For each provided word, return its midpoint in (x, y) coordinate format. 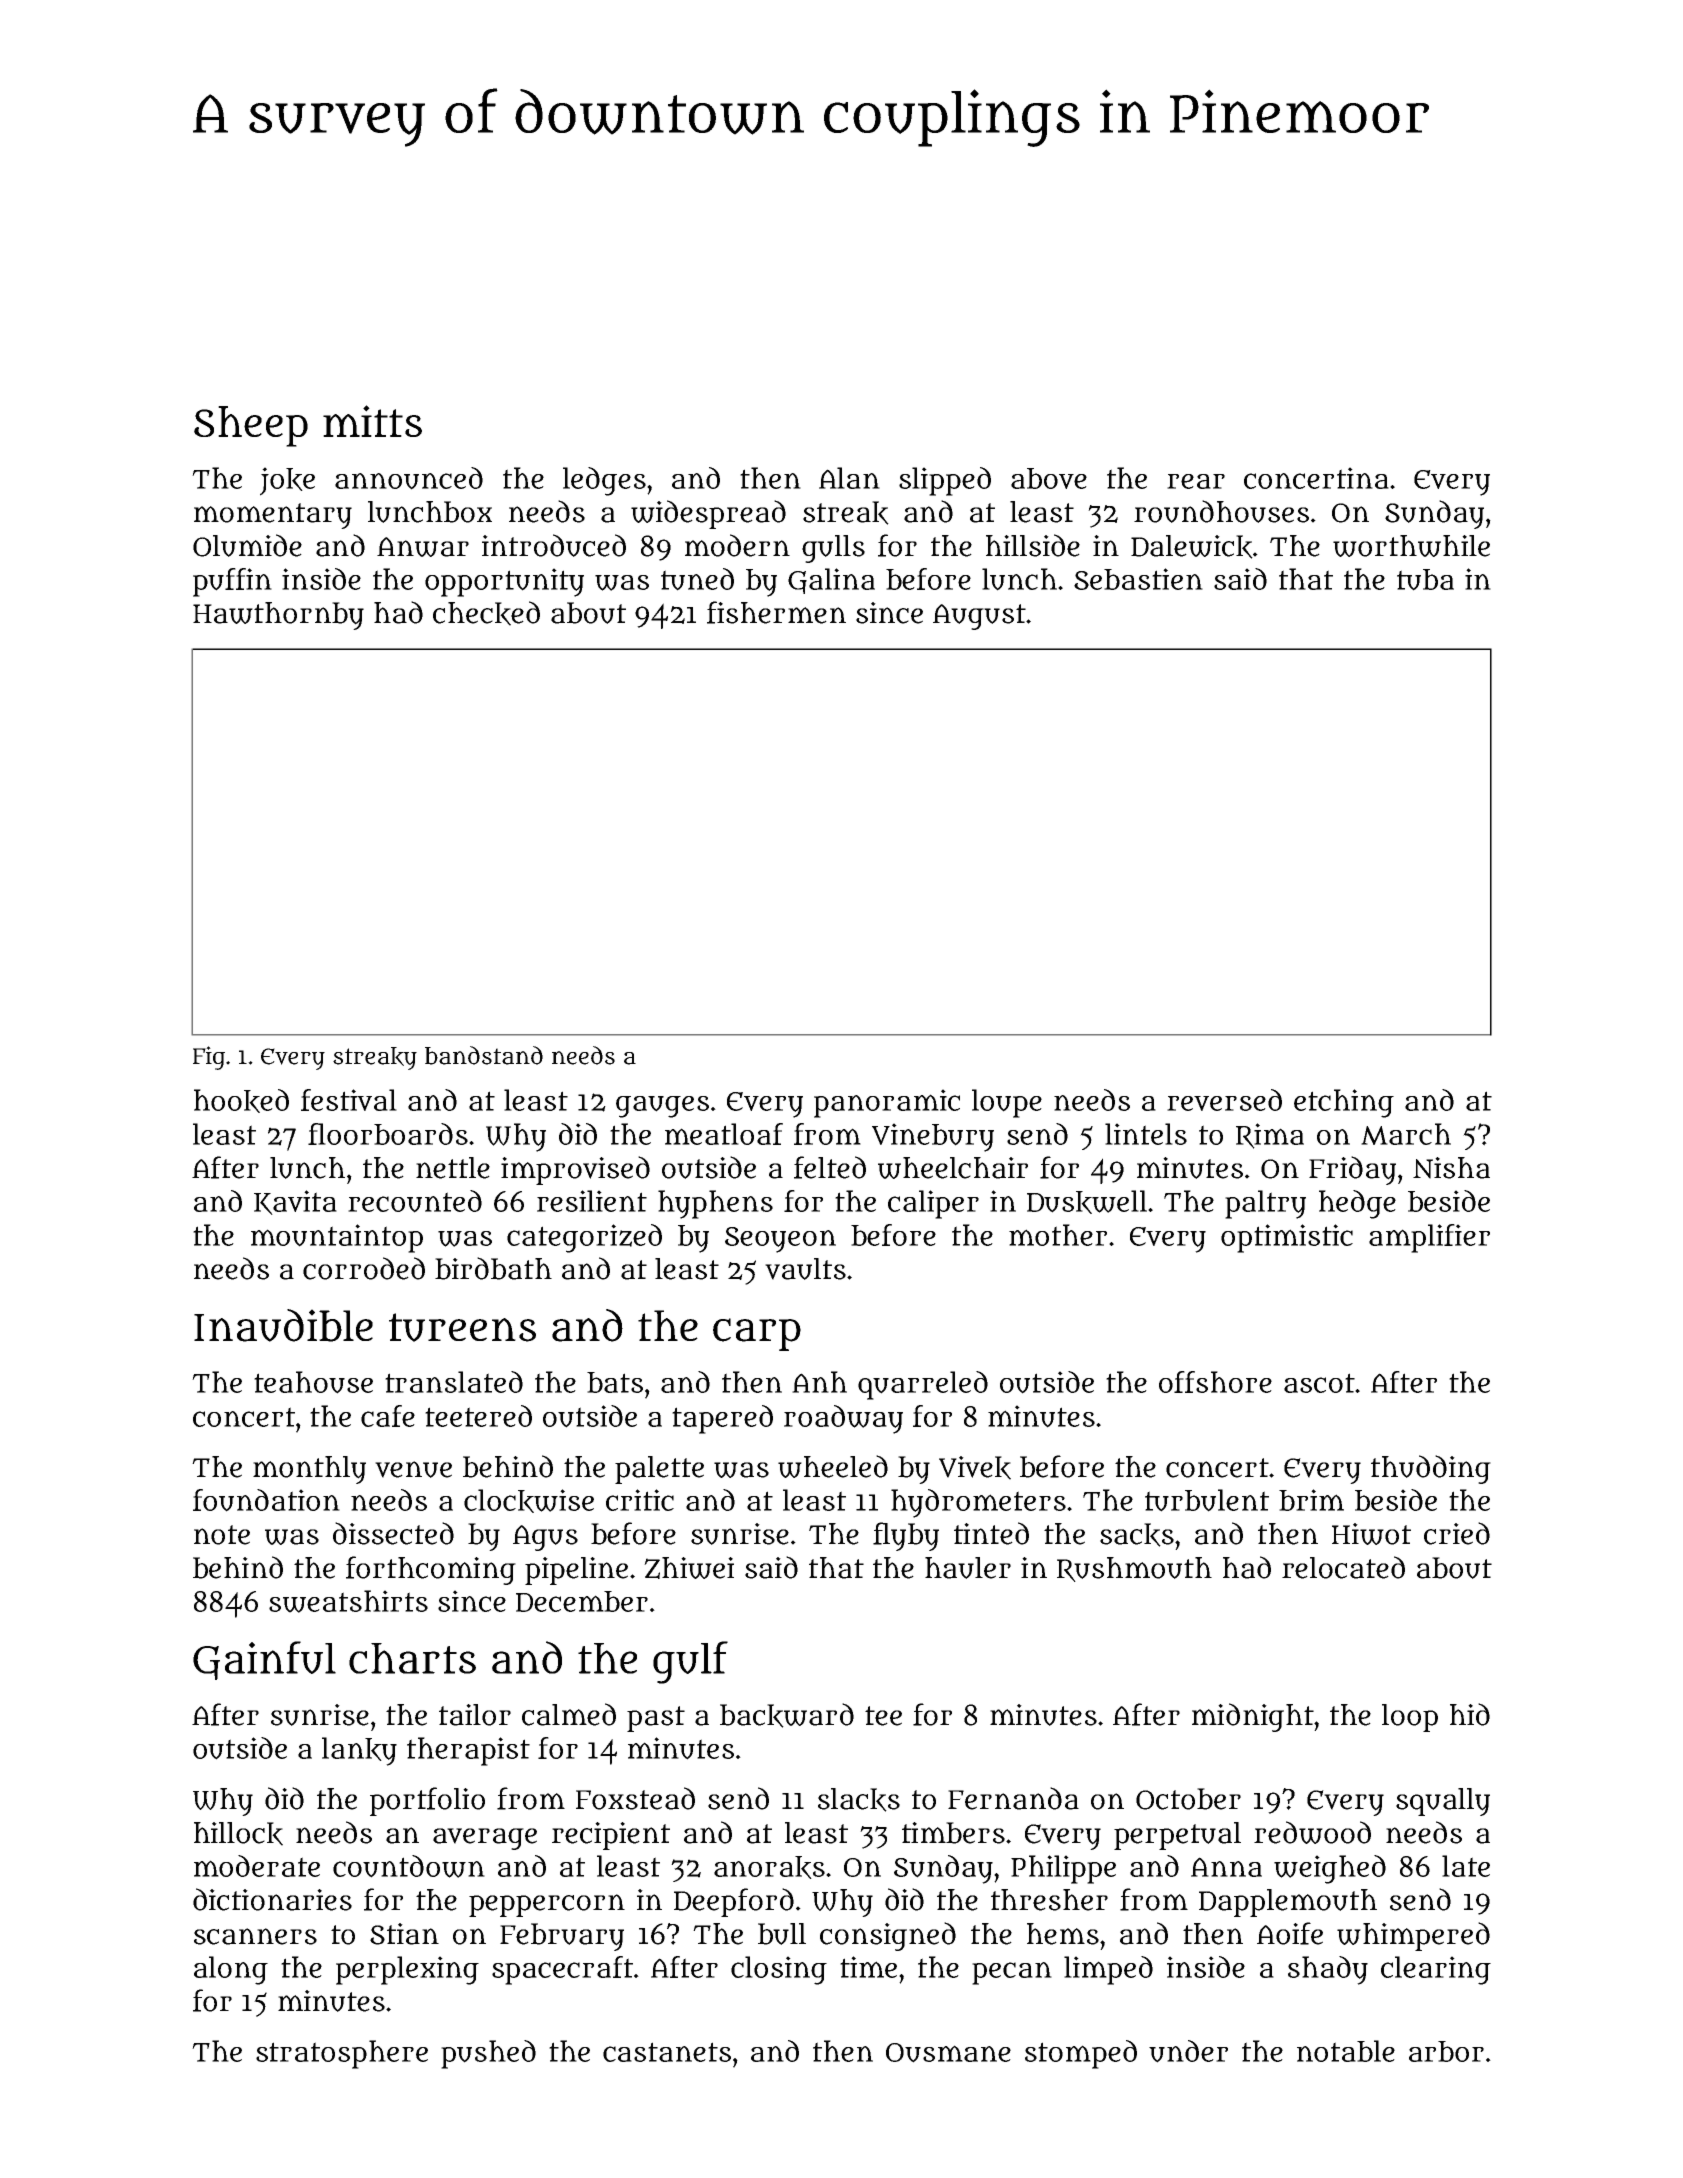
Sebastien (1138, 579)
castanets (667, 2052)
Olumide (247, 545)
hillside (1033, 545)
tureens (462, 1327)
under (1188, 2051)
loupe (1007, 1103)
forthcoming (431, 1570)
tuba (1425, 580)
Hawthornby (278, 616)
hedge (1357, 1204)
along (231, 1970)
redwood (1312, 1832)
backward (787, 1715)
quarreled (923, 1385)
